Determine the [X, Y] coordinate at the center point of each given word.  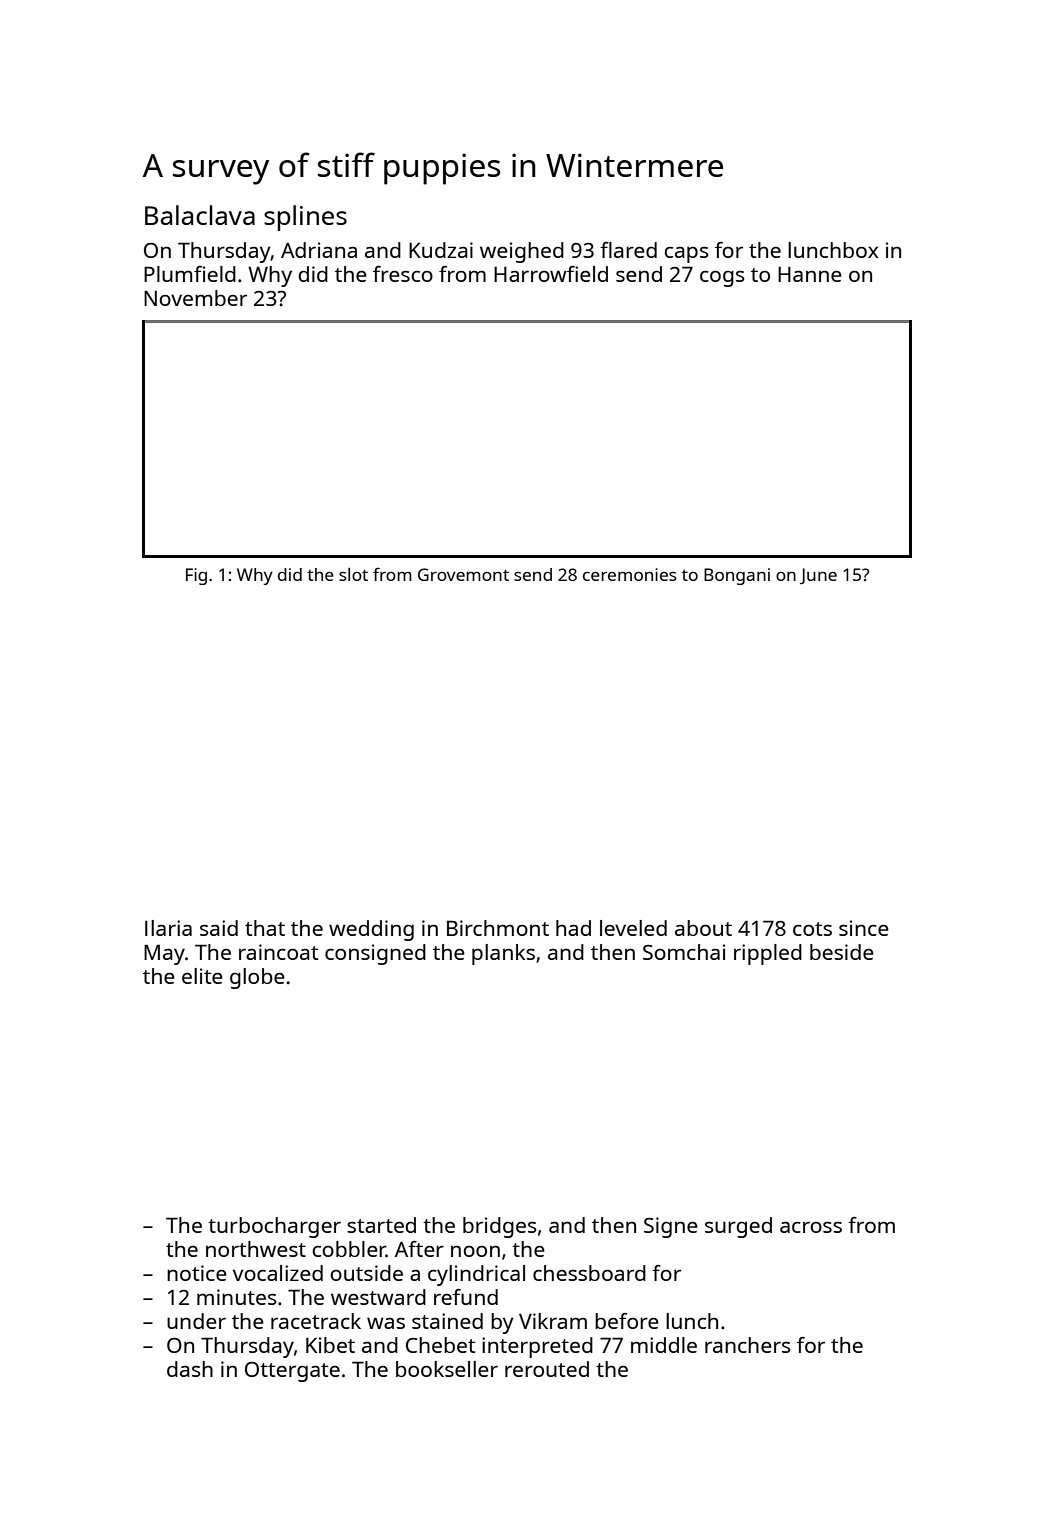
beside [842, 952]
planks [503, 954]
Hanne [810, 274]
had [573, 928]
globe [257, 978]
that [265, 928]
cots [812, 929]
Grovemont [463, 574]
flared [628, 250]
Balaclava [200, 215]
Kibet [330, 1345]
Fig [196, 576]
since [864, 928]
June [818, 576]
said [219, 928]
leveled [633, 928]
